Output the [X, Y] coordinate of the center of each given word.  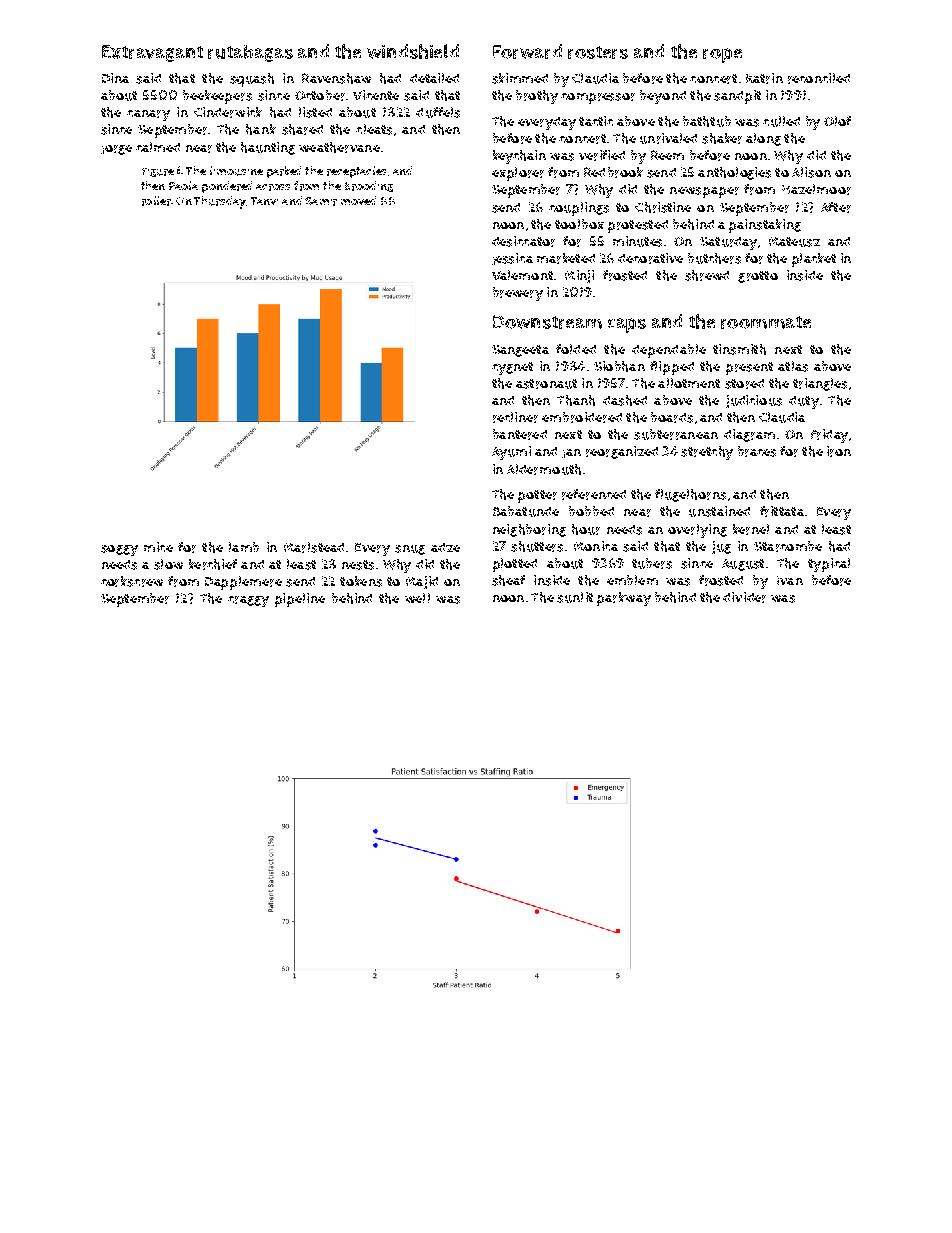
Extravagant [152, 53]
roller [156, 201]
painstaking [765, 226]
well [417, 598]
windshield [413, 51]
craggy [248, 601]
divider [744, 597]
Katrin [764, 78]
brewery [518, 294]
